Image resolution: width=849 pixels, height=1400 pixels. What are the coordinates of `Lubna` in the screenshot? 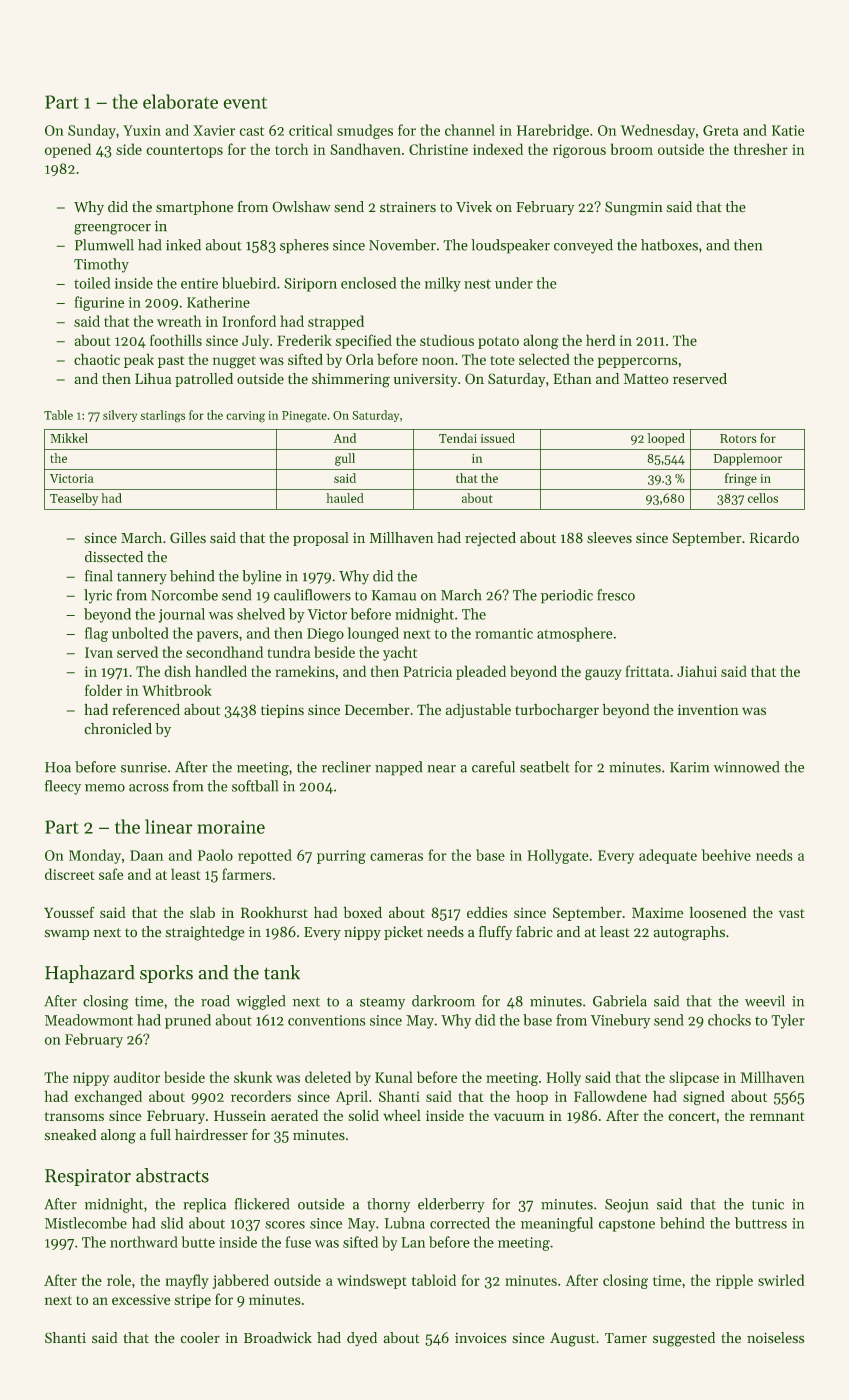 It's located at (405, 1223).
